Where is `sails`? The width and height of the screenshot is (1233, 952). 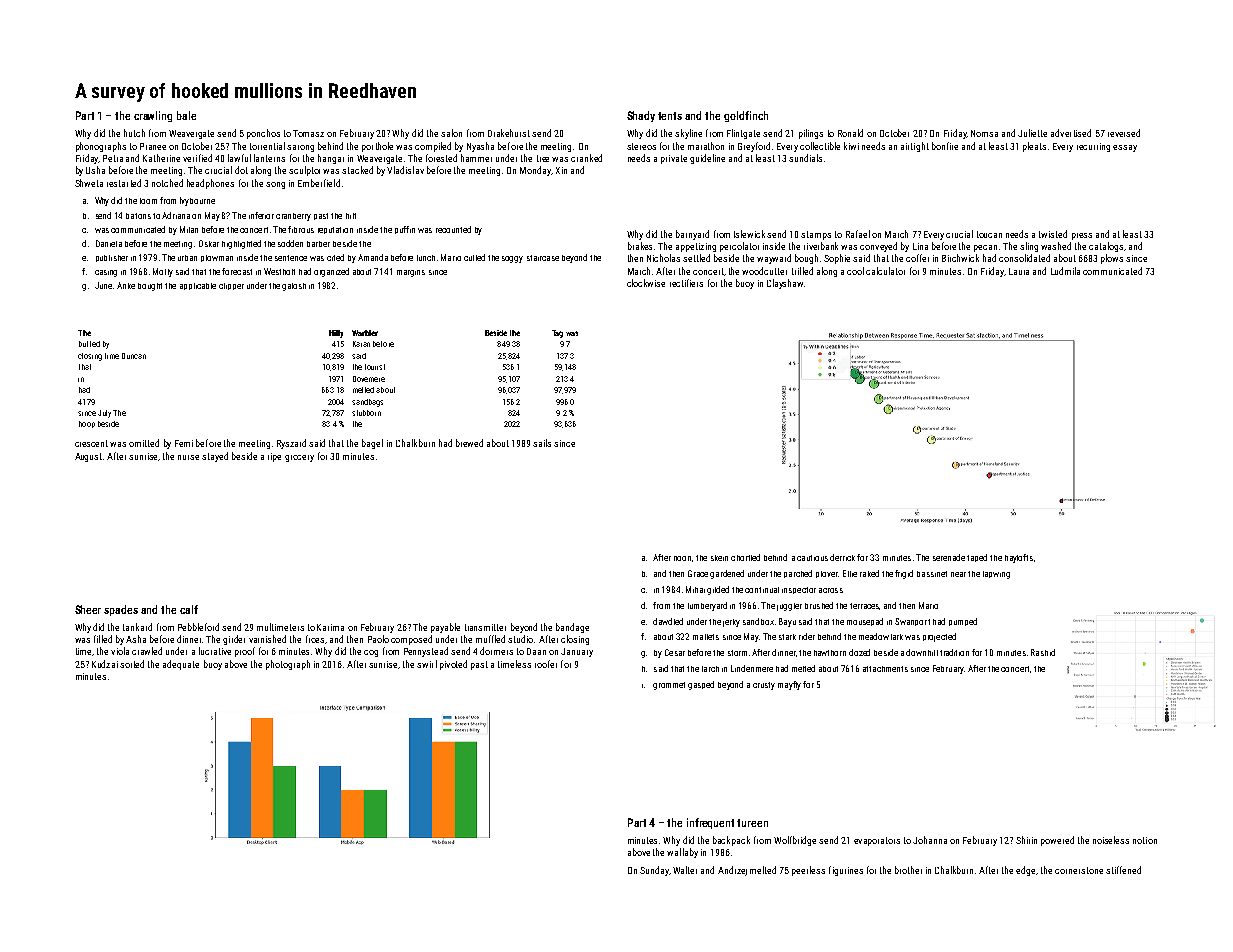 sails is located at coordinates (542, 443).
